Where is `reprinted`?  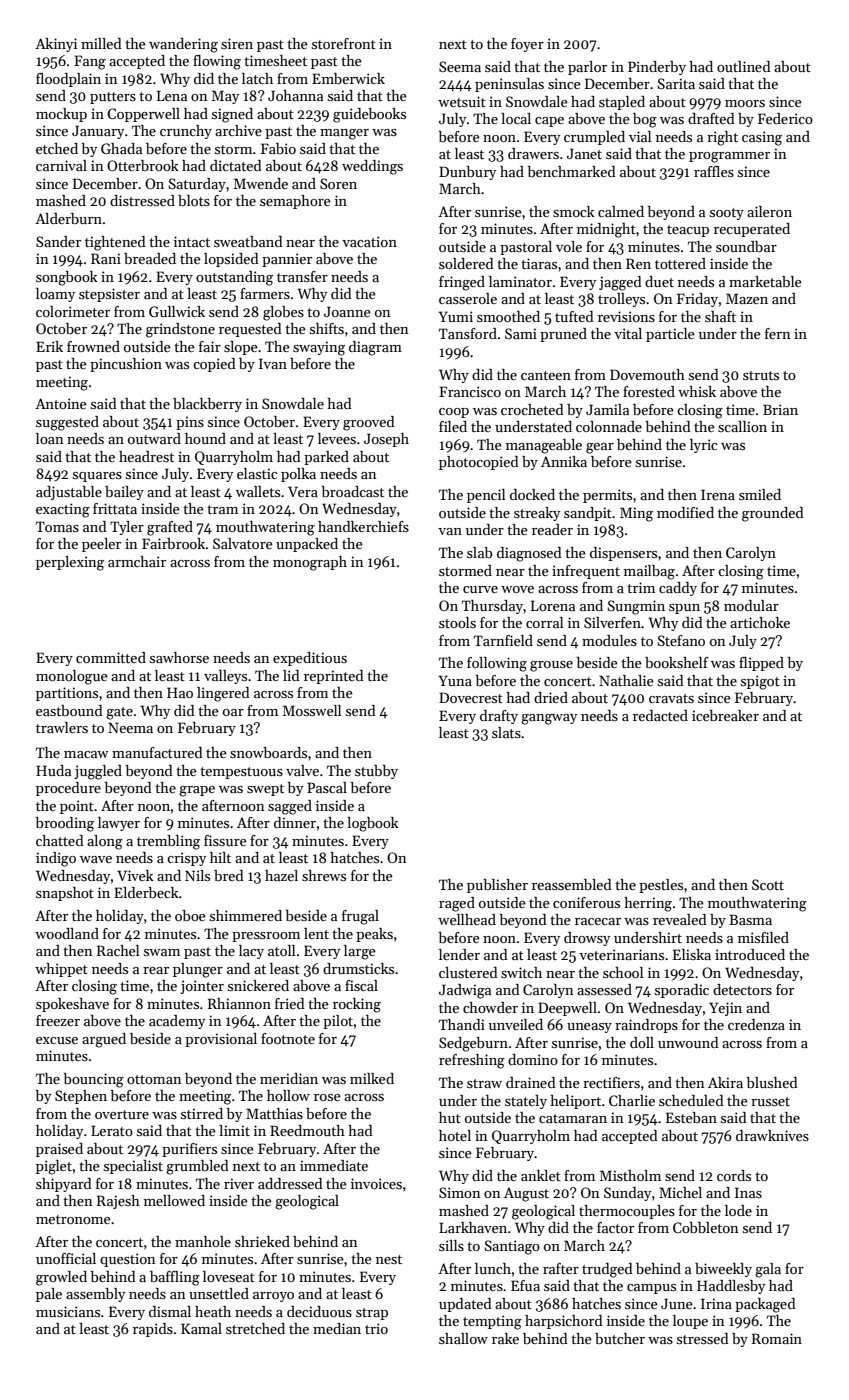 reprinted is located at coordinates (334, 677).
